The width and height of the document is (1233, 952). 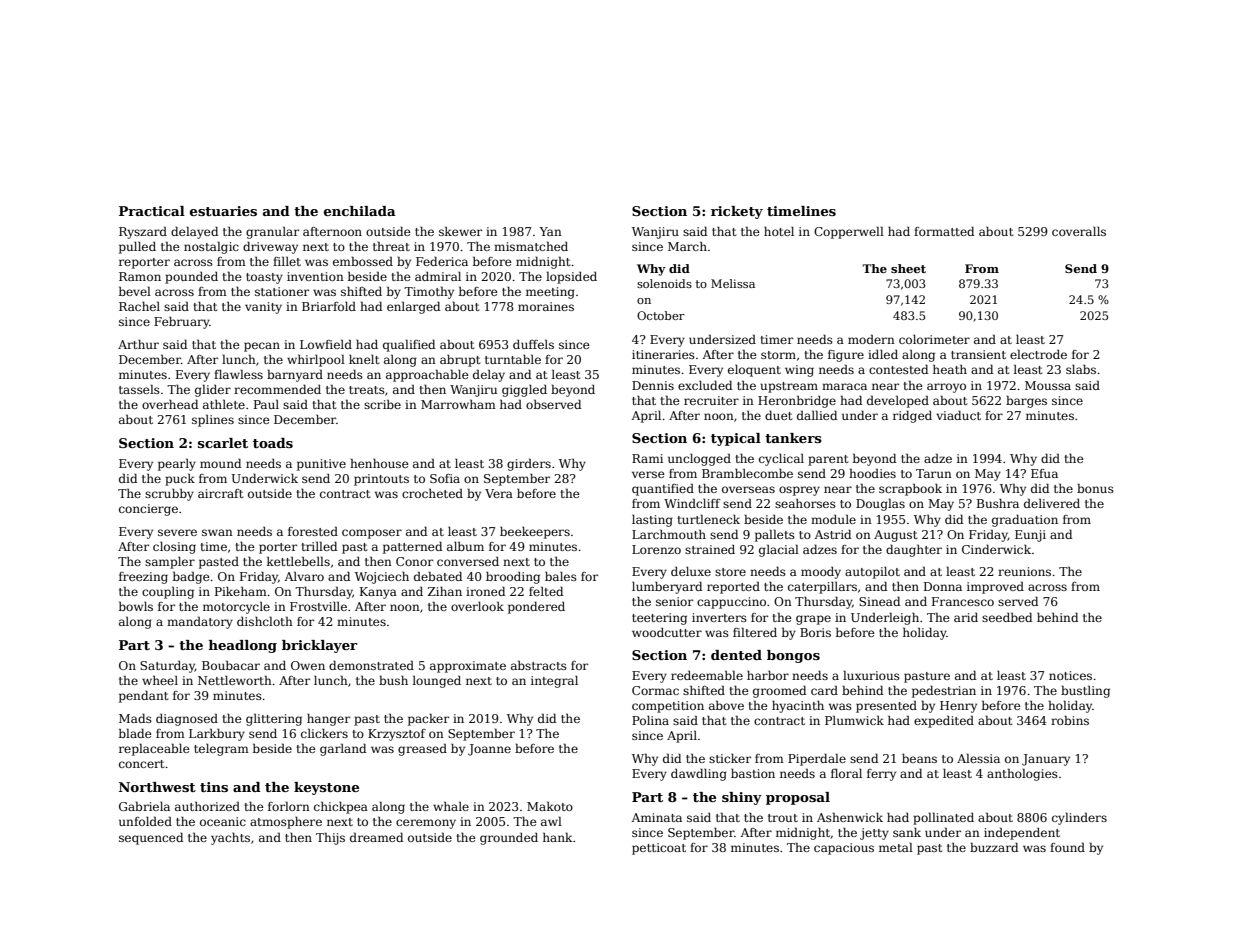 What do you see at coordinates (996, 549) in the document?
I see `Cinderwick` at bounding box center [996, 549].
